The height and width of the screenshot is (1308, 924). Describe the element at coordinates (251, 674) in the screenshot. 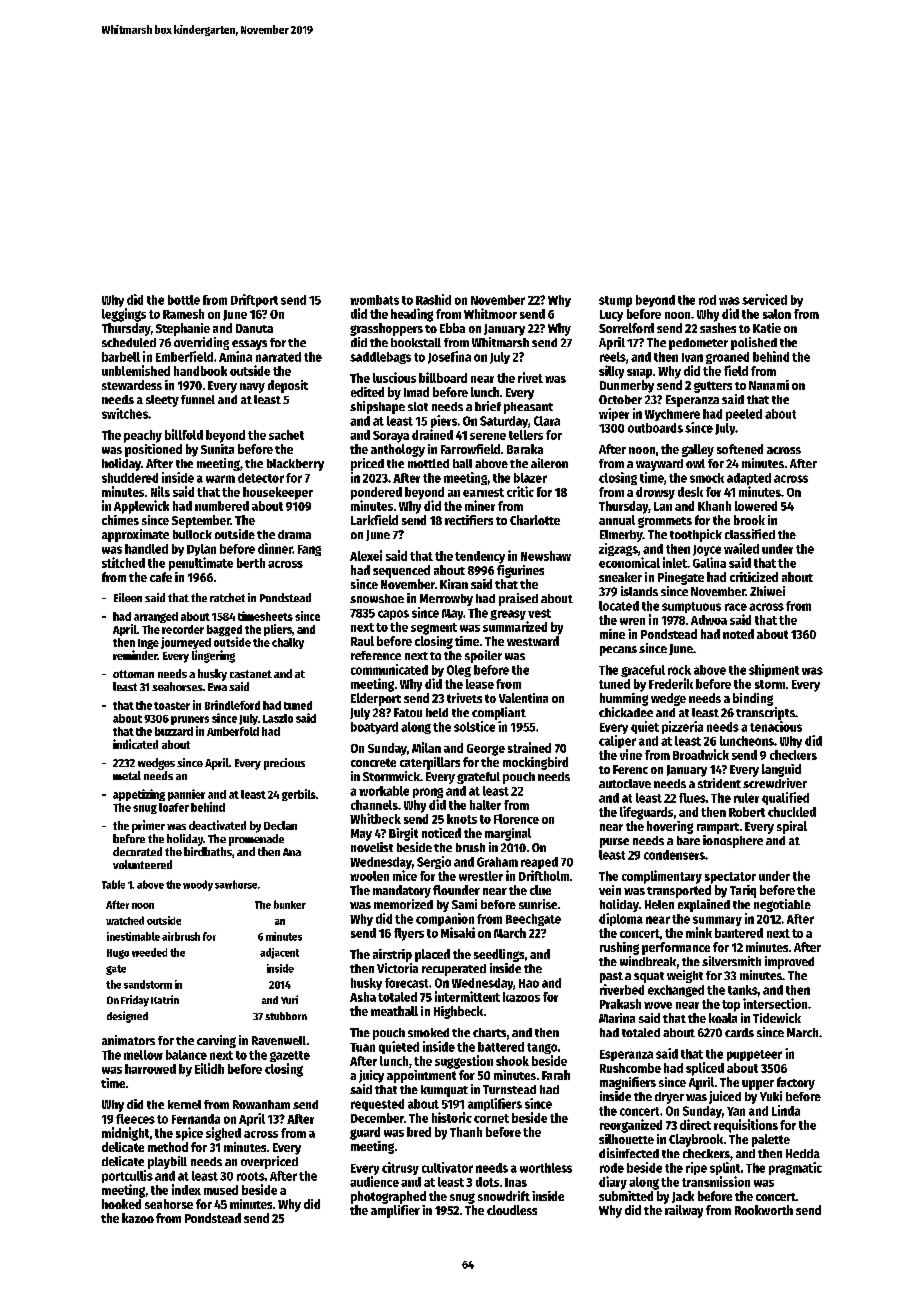

I see `castanet` at that location.
